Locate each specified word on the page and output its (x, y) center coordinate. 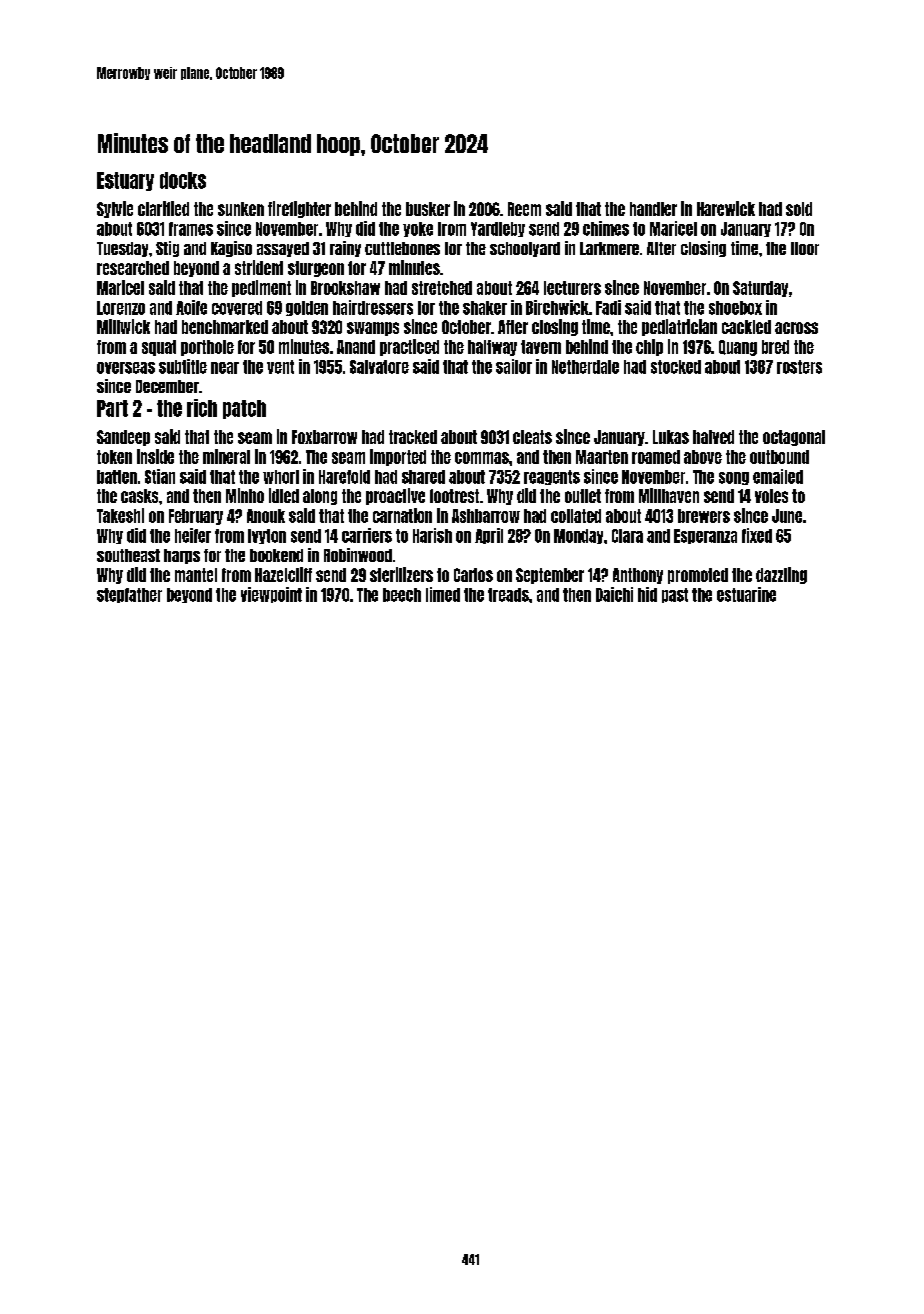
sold (799, 209)
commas (482, 458)
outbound (779, 457)
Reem (524, 209)
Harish (432, 535)
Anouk (266, 516)
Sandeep (123, 438)
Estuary (125, 181)
